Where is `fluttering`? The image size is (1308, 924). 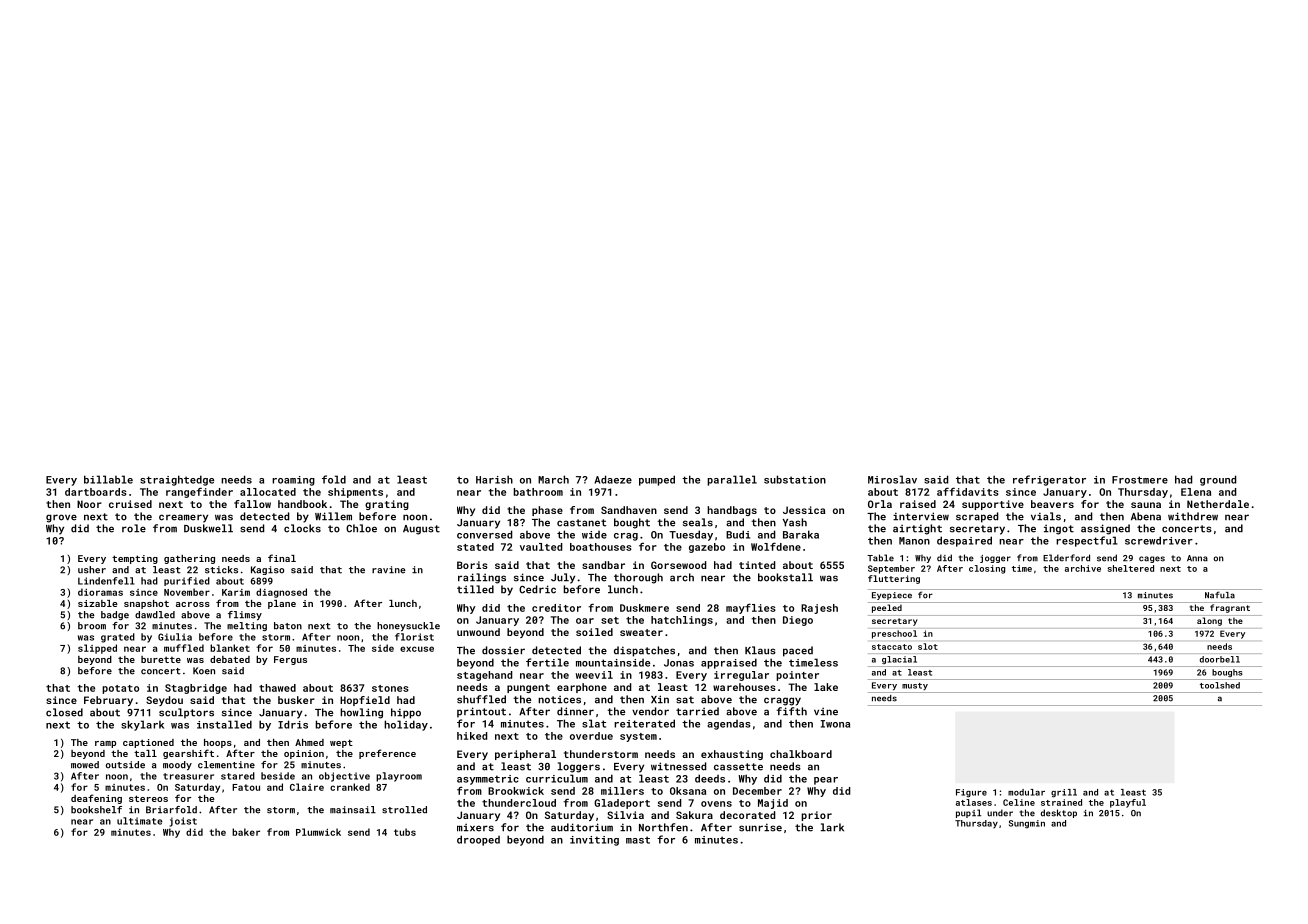 fluttering is located at coordinates (894, 579).
